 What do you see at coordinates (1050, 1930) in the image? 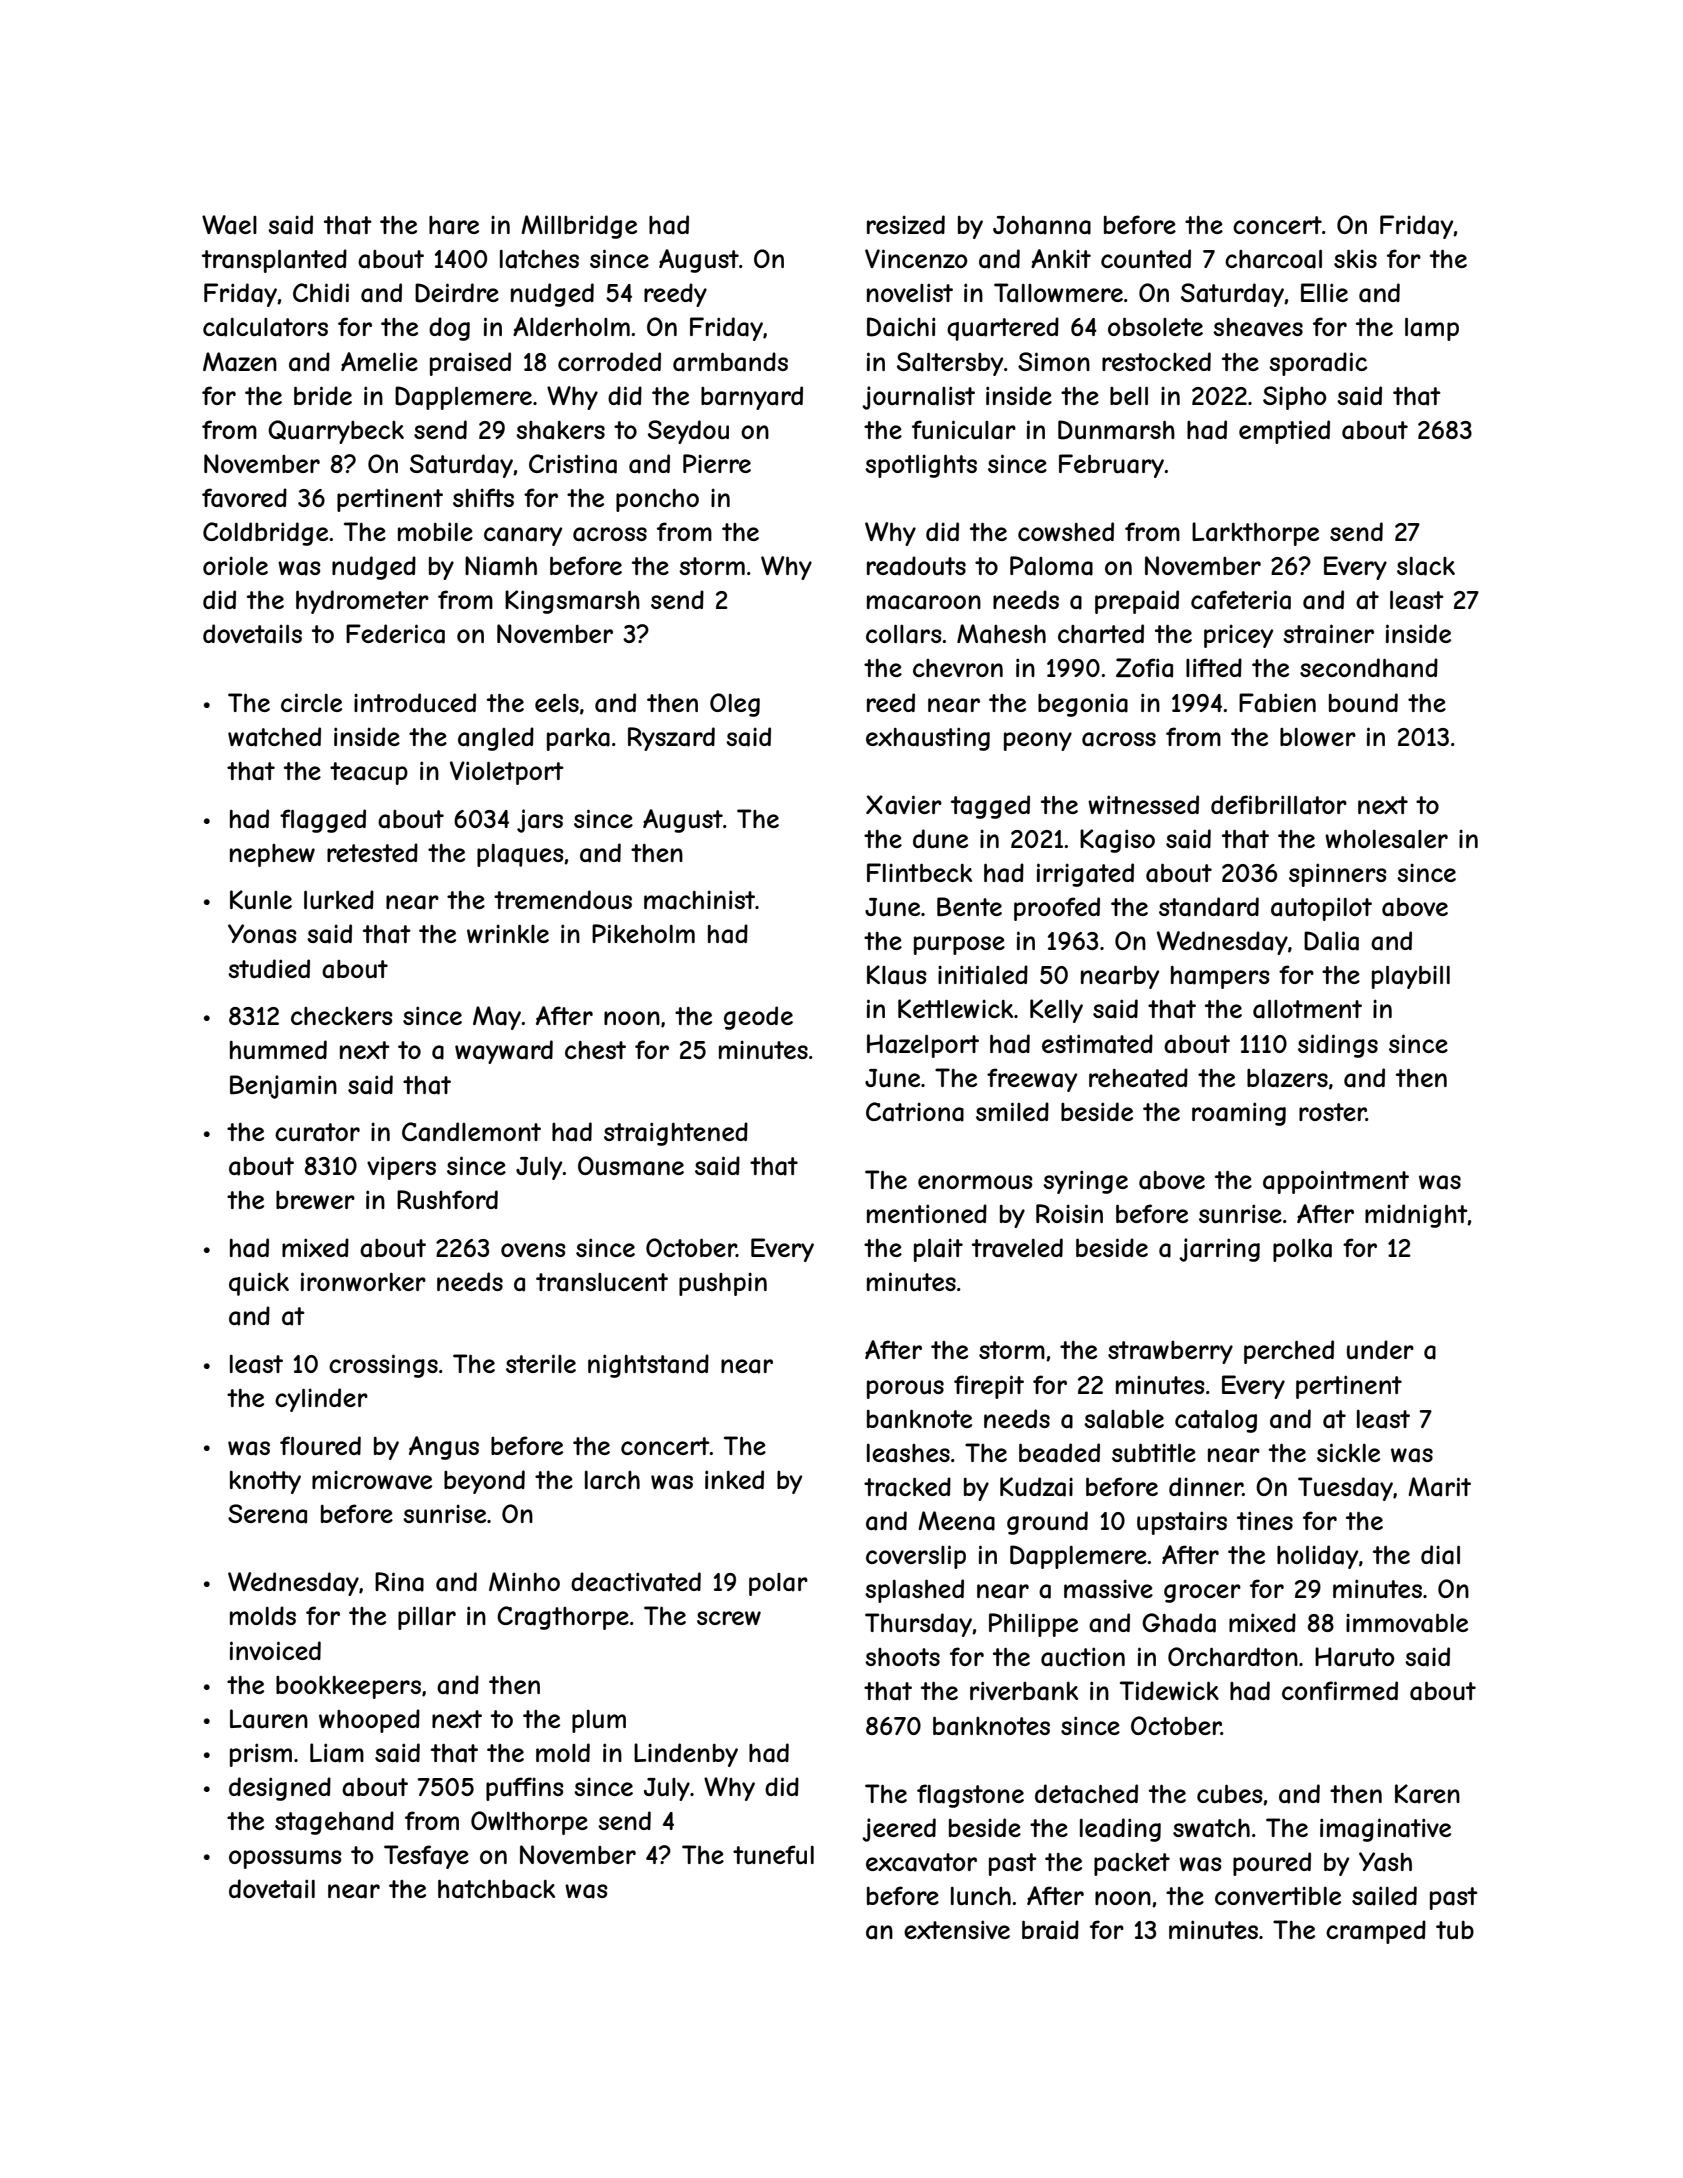
I see `braid` at bounding box center [1050, 1930].
